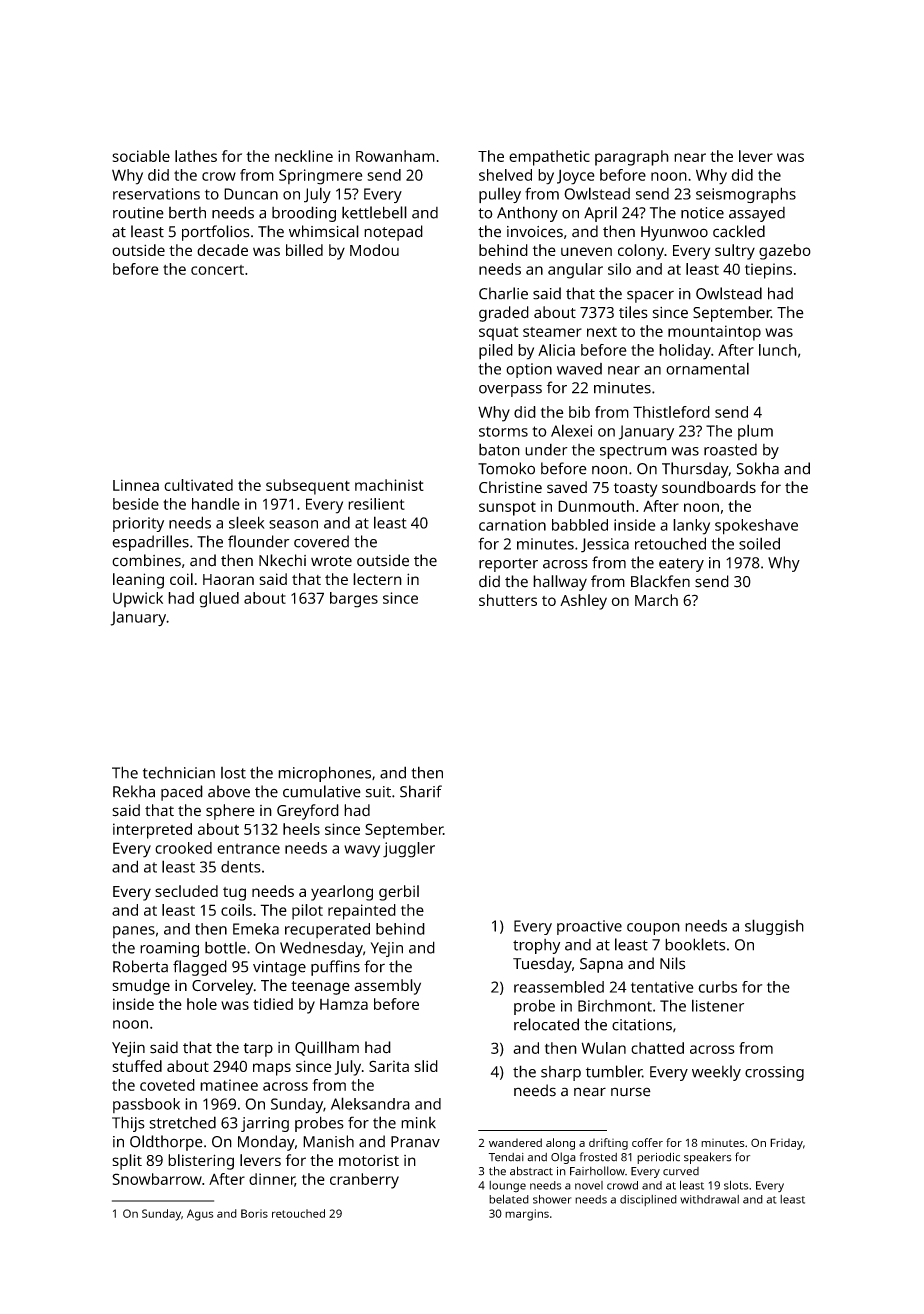 The width and height of the page is (924, 1314). What do you see at coordinates (409, 850) in the page?
I see `juggler` at bounding box center [409, 850].
